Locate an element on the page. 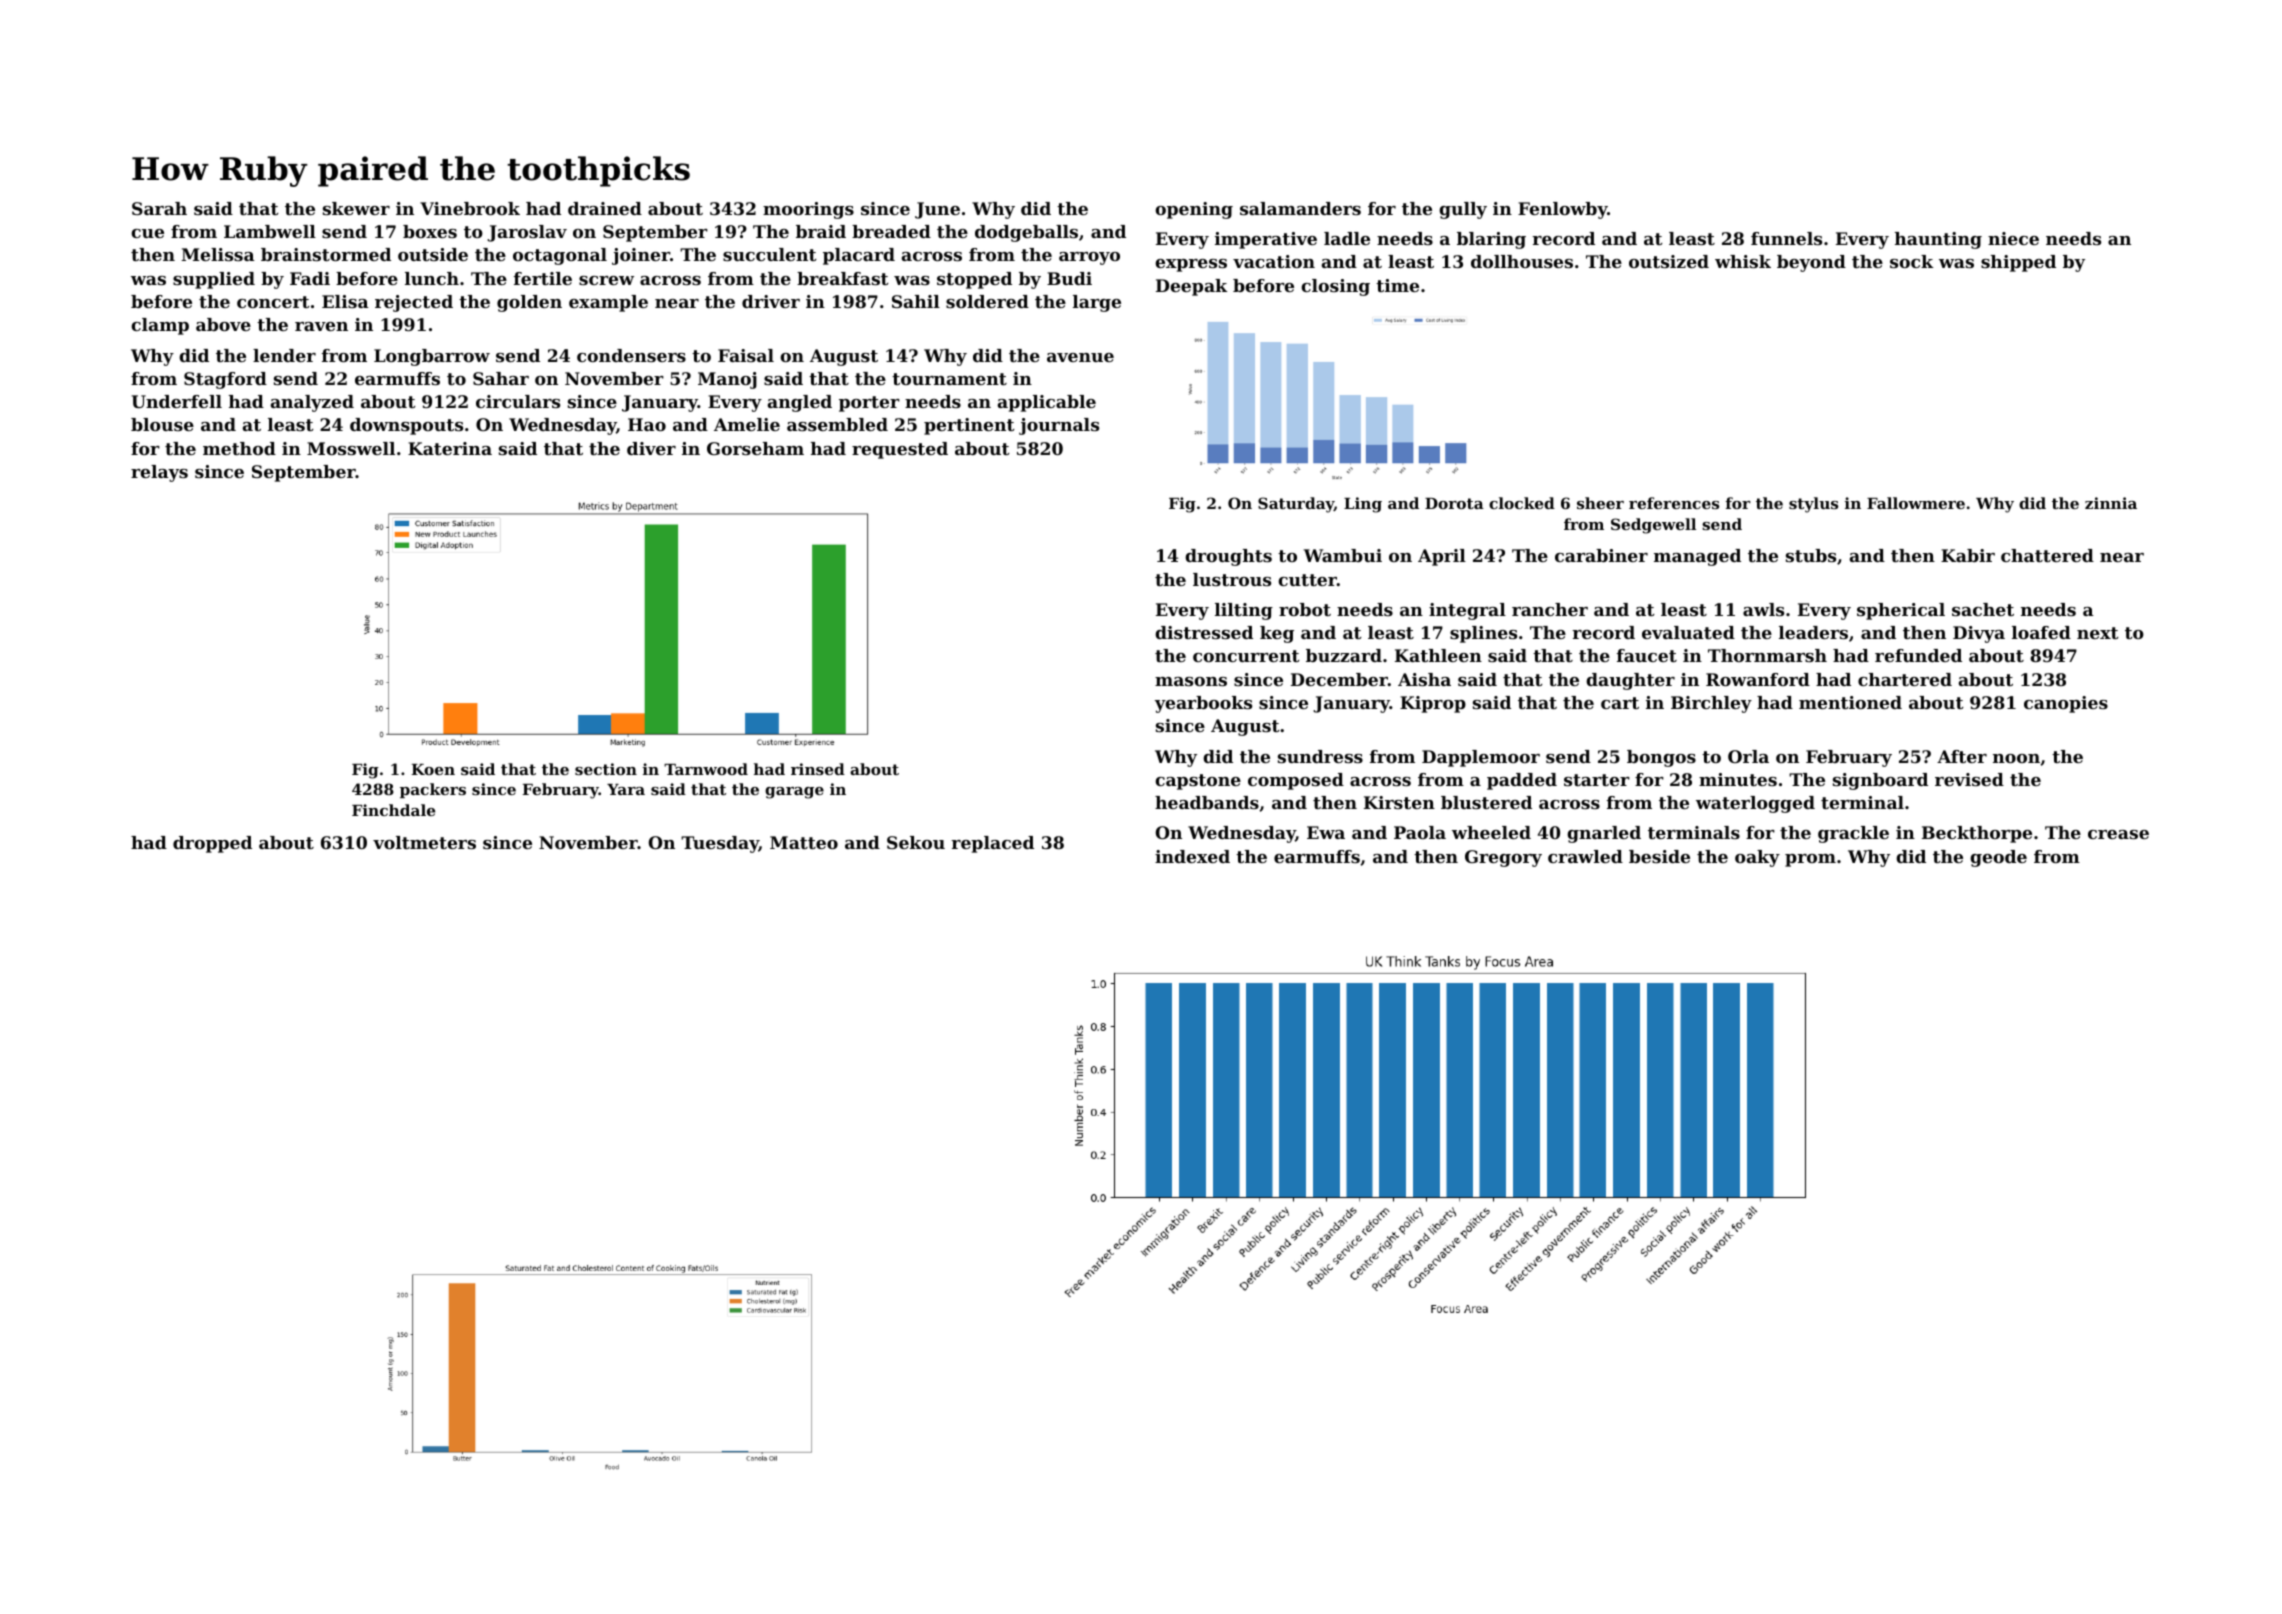  Fenlowby is located at coordinates (1562, 210).
